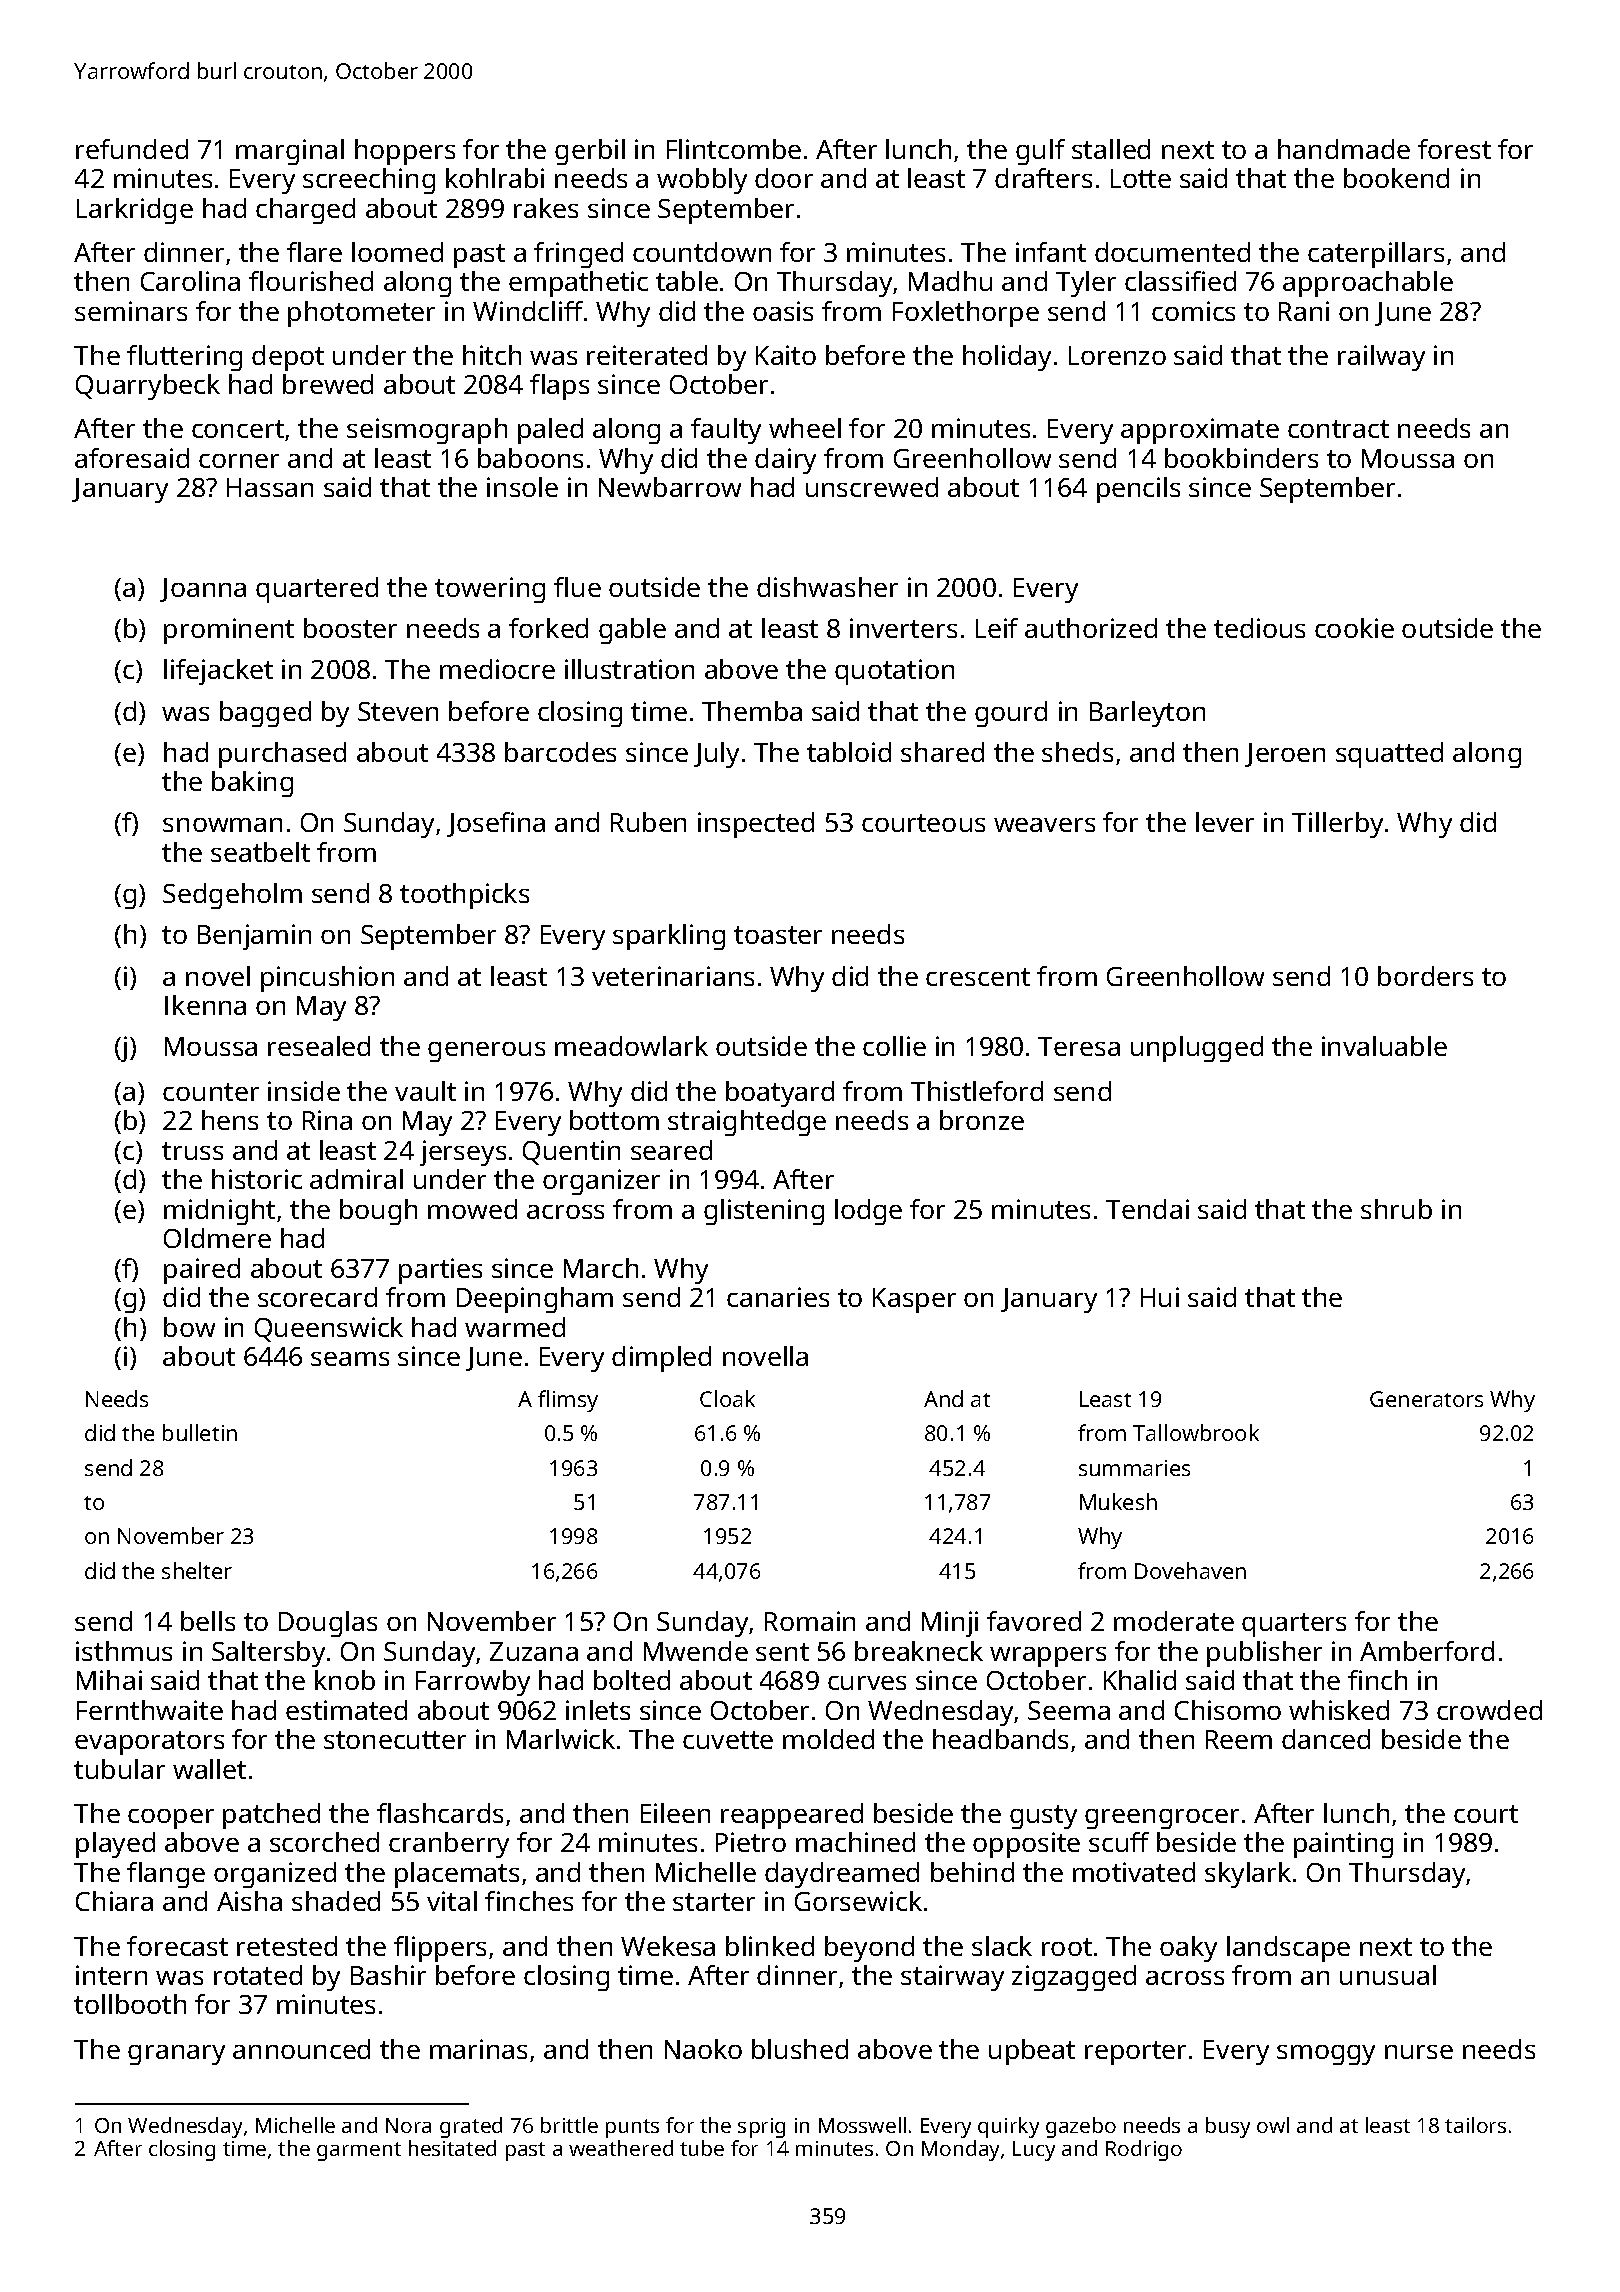 The height and width of the image is (2292, 1620). What do you see at coordinates (997, 628) in the image?
I see `Leif` at bounding box center [997, 628].
